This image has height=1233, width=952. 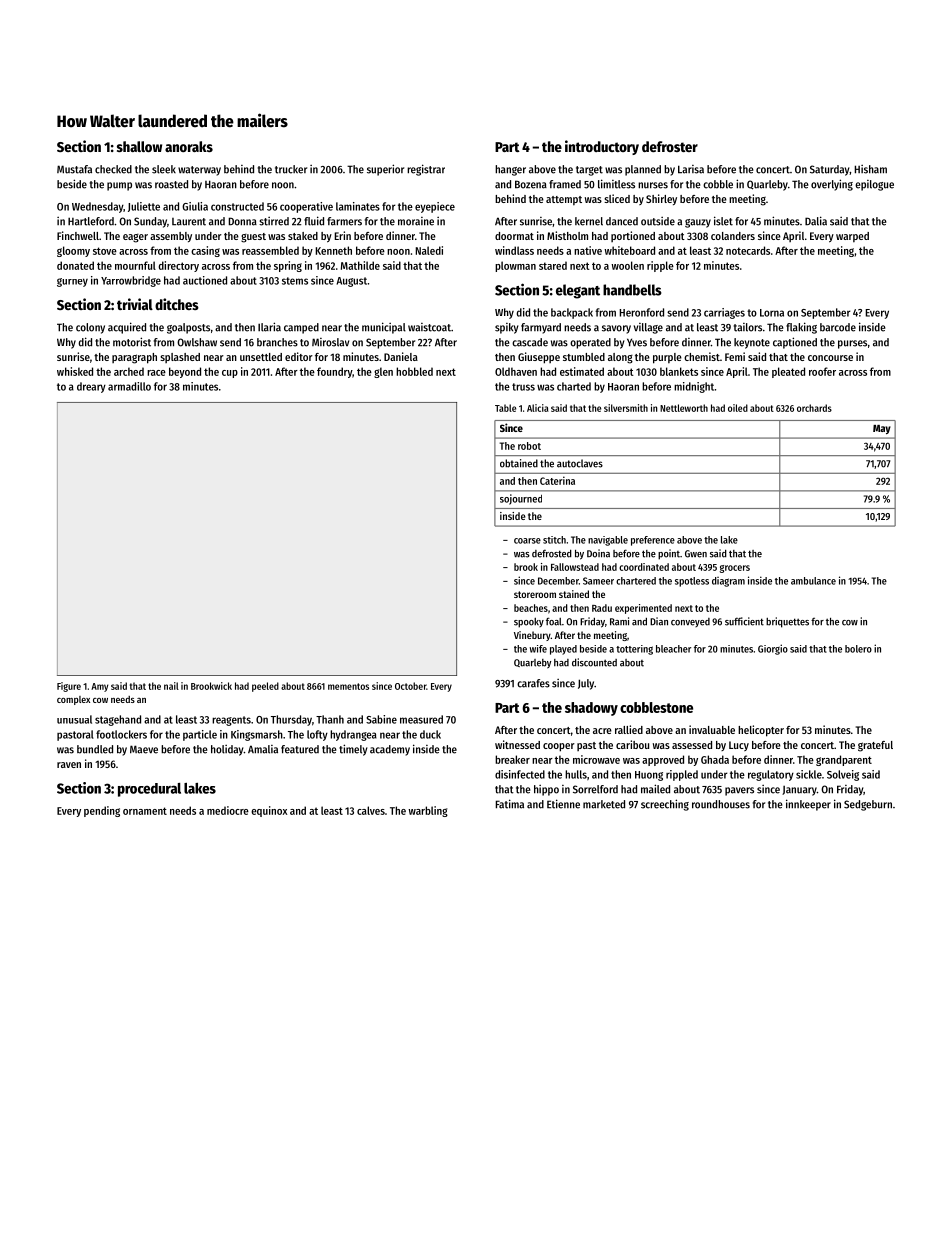 What do you see at coordinates (119, 186) in the image?
I see `pump` at bounding box center [119, 186].
